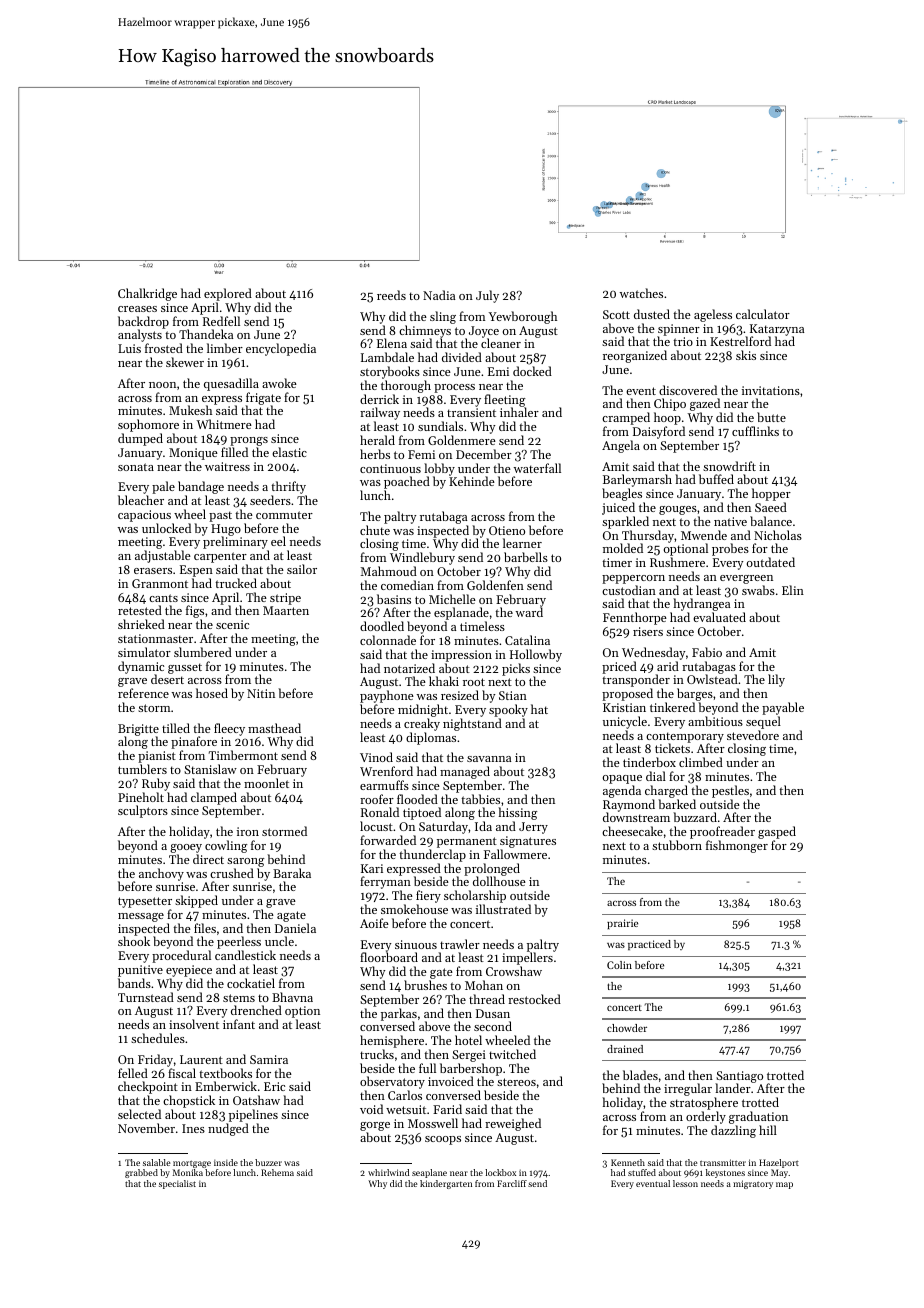 The height and width of the screenshot is (1308, 924). Describe the element at coordinates (641, 293) in the screenshot. I see `watches` at that location.
